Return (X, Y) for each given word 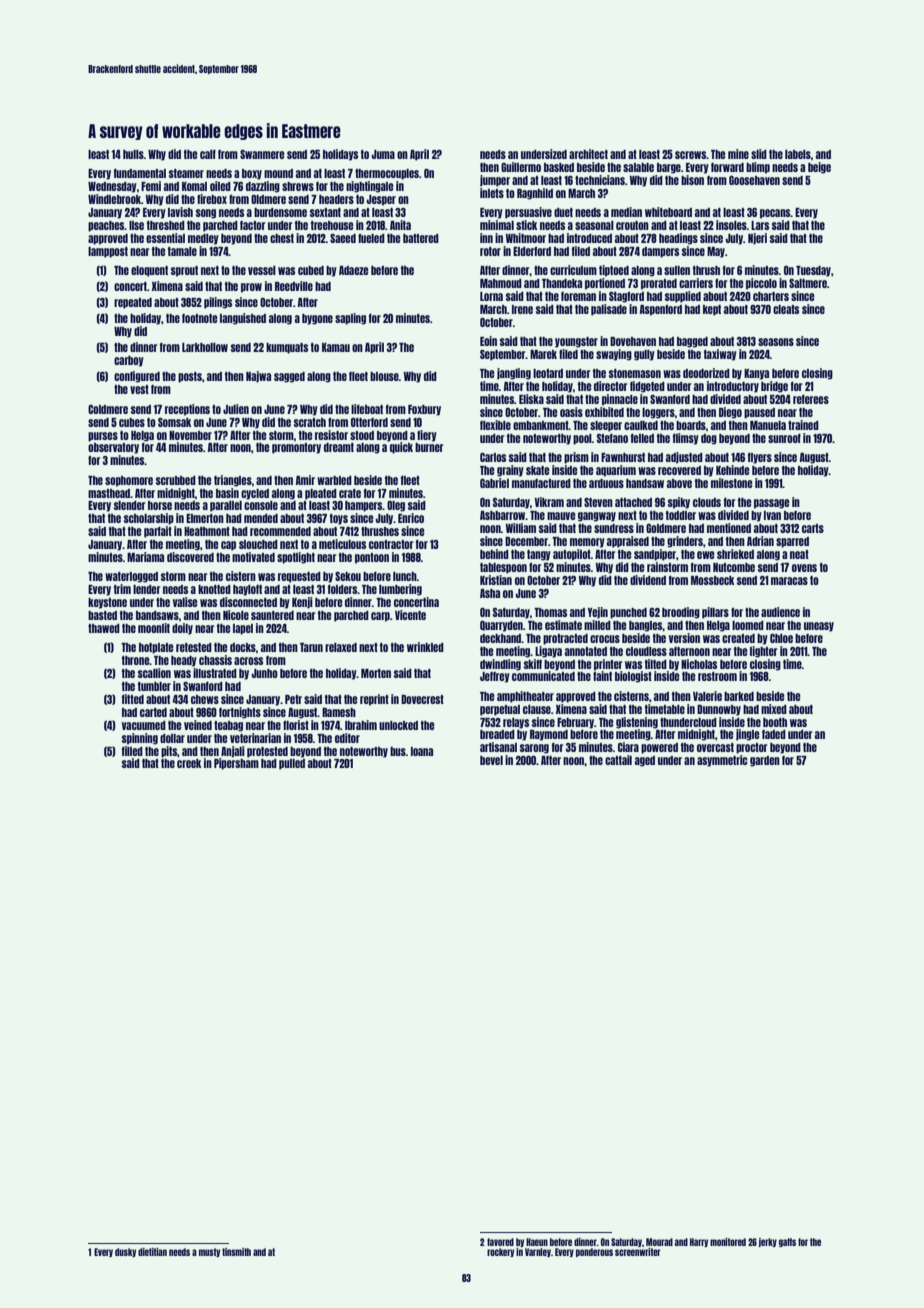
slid (759, 154)
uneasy (819, 627)
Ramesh (339, 712)
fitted (133, 699)
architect (588, 154)
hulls (133, 154)
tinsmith (236, 1252)
